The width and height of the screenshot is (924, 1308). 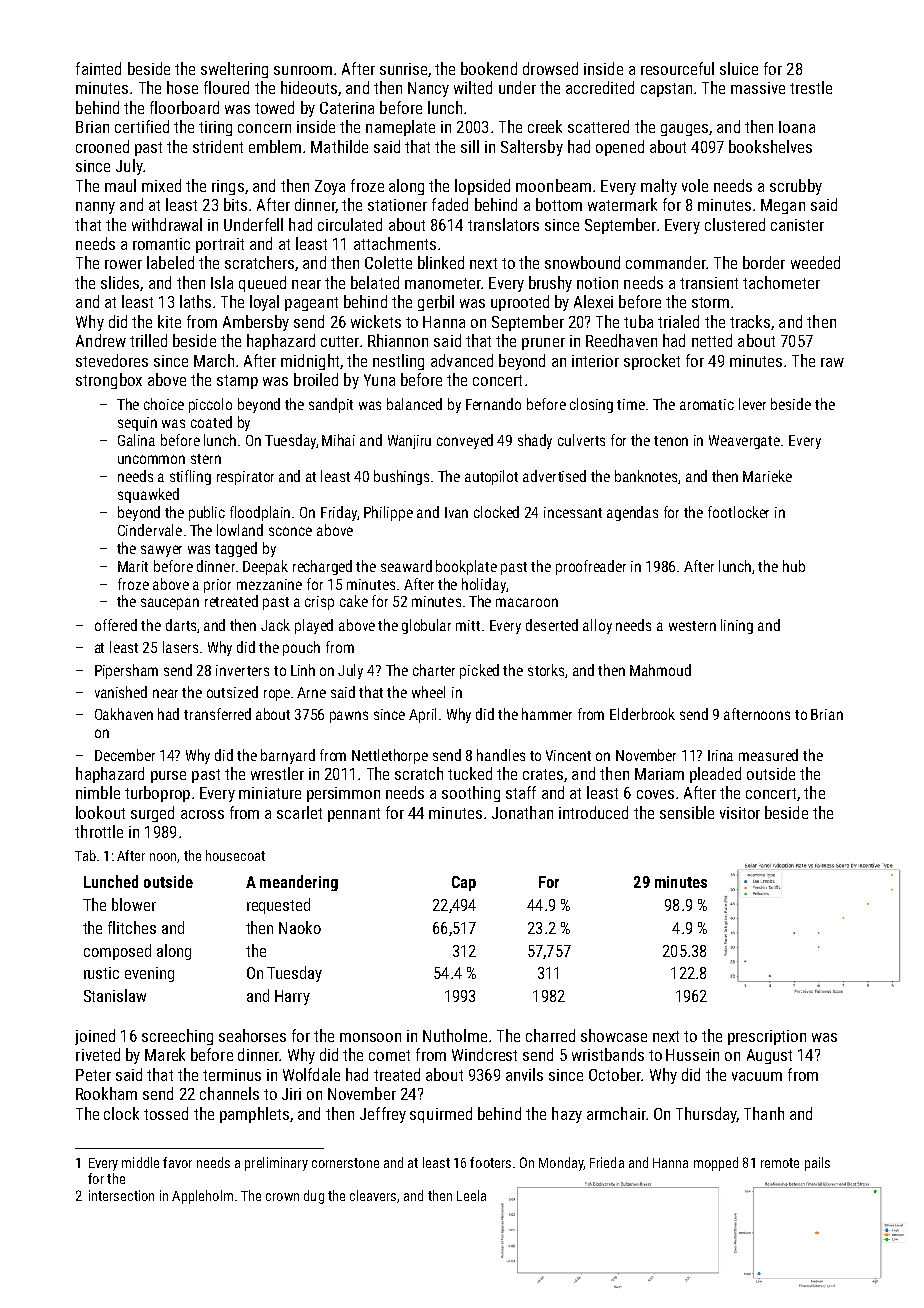 I want to click on charred, so click(x=550, y=1035).
